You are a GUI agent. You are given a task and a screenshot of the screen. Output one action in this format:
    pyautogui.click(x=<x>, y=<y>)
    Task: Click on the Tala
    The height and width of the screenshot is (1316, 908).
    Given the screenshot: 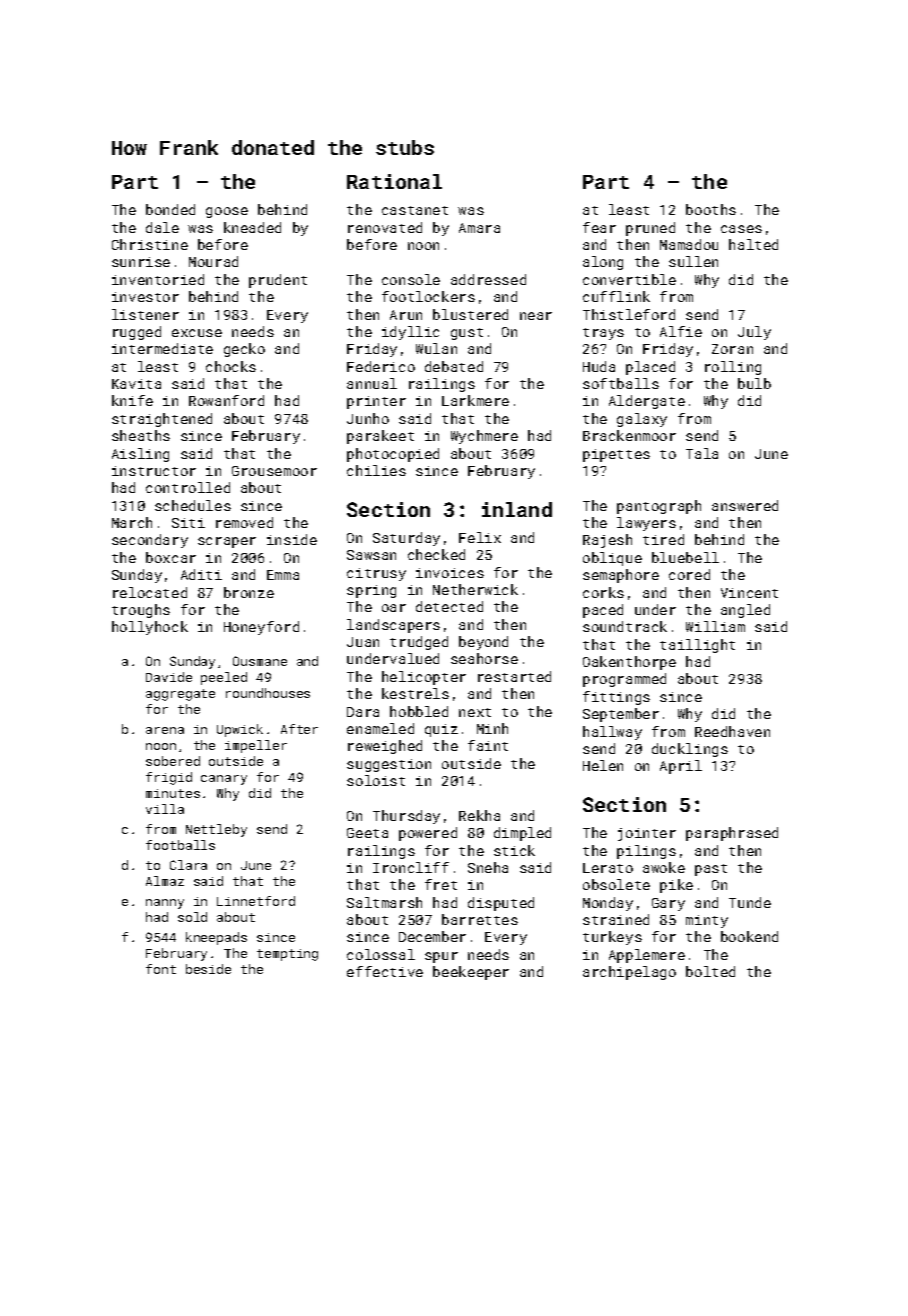 What is the action you would take?
    pyautogui.click(x=702, y=453)
